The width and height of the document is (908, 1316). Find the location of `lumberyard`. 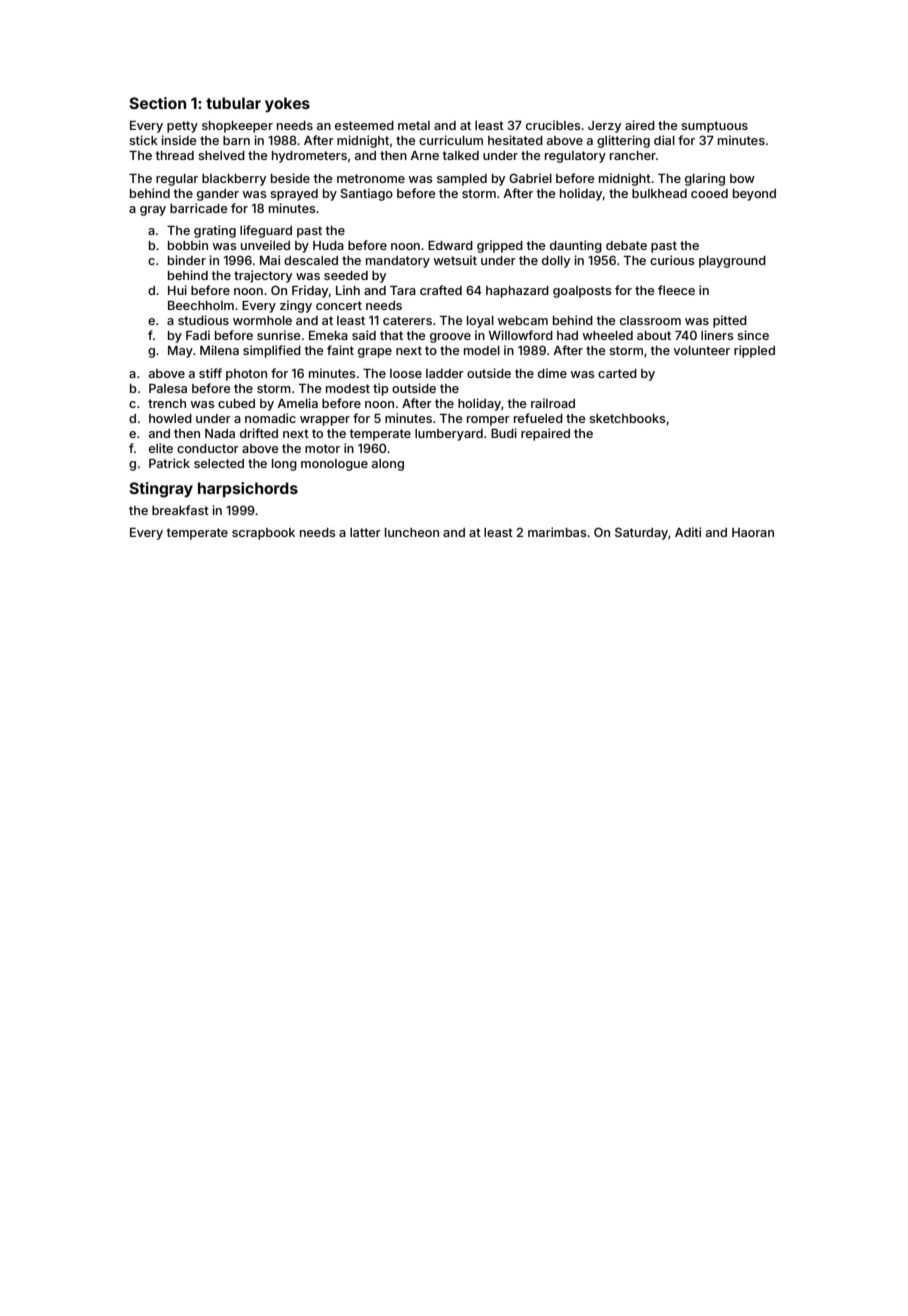

lumberyard is located at coordinates (449, 435).
